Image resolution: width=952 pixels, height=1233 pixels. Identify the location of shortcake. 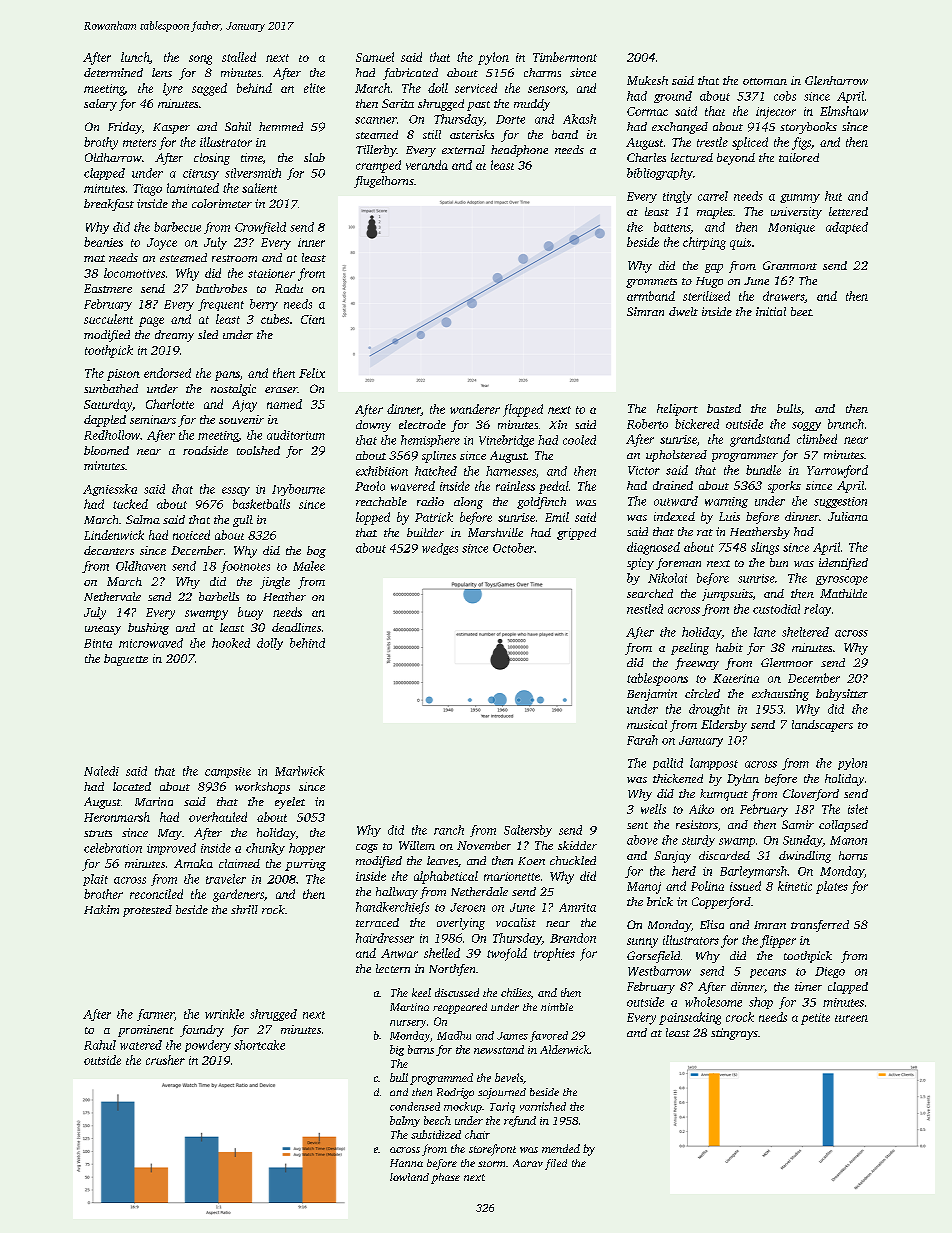
(259, 1045).
